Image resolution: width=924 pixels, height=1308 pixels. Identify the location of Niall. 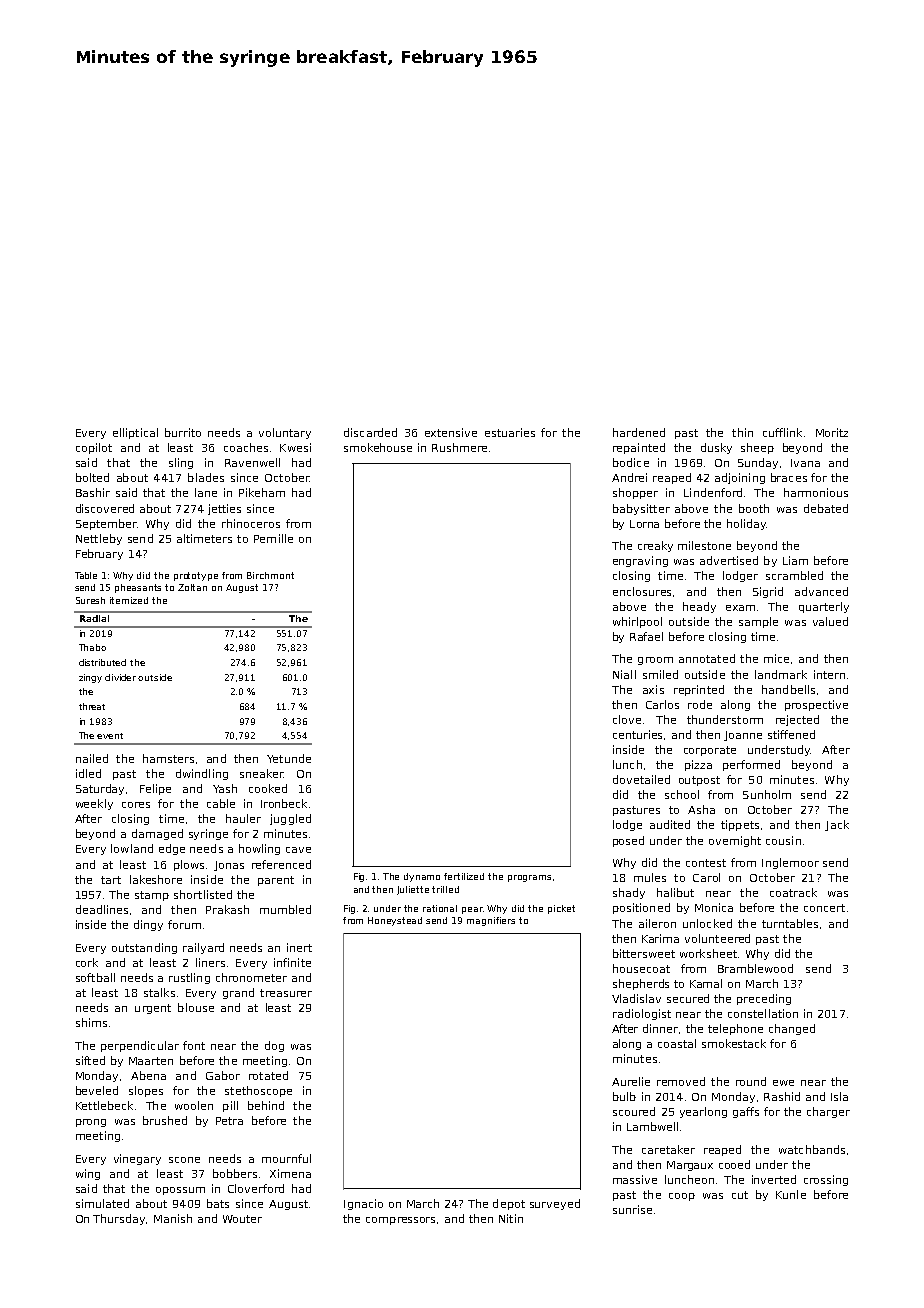
(624, 674).
